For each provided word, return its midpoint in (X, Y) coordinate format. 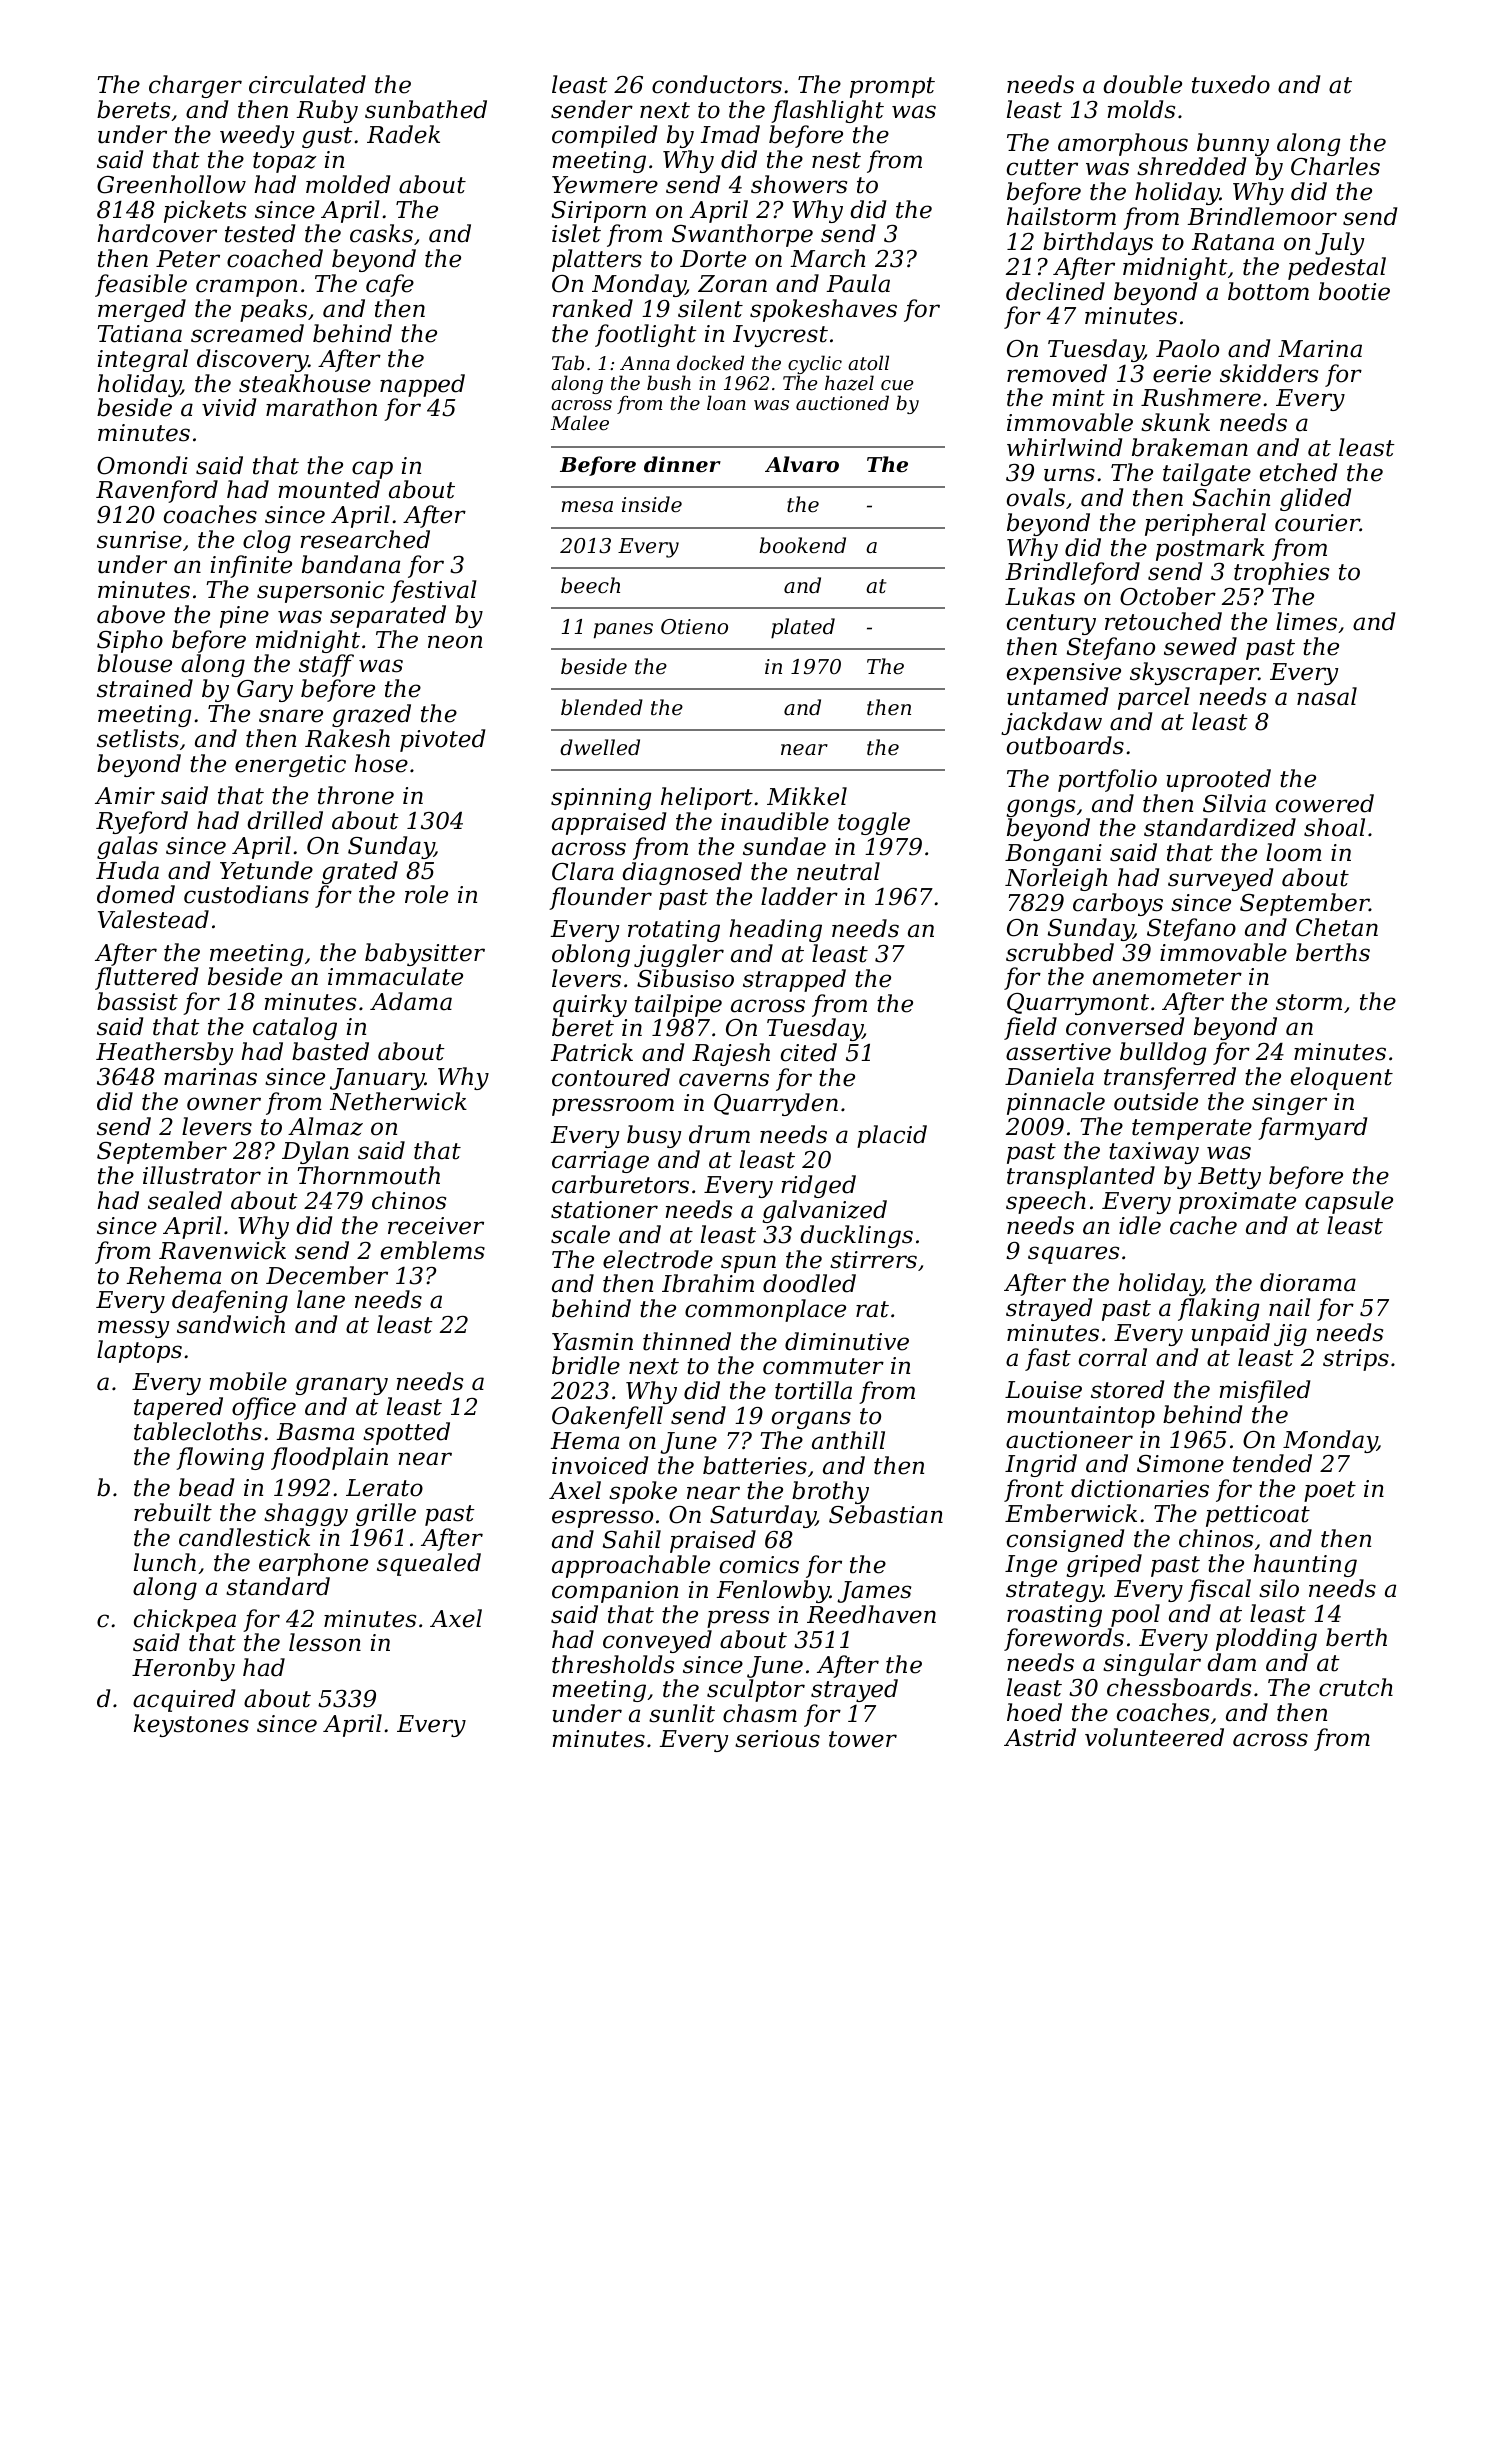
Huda (127, 870)
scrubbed (1060, 952)
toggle (874, 823)
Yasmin (592, 1342)
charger (195, 86)
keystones (191, 1725)
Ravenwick (222, 1250)
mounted (329, 489)
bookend (802, 545)
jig (1290, 1335)
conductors (717, 84)
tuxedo (1231, 84)
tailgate (1207, 474)
